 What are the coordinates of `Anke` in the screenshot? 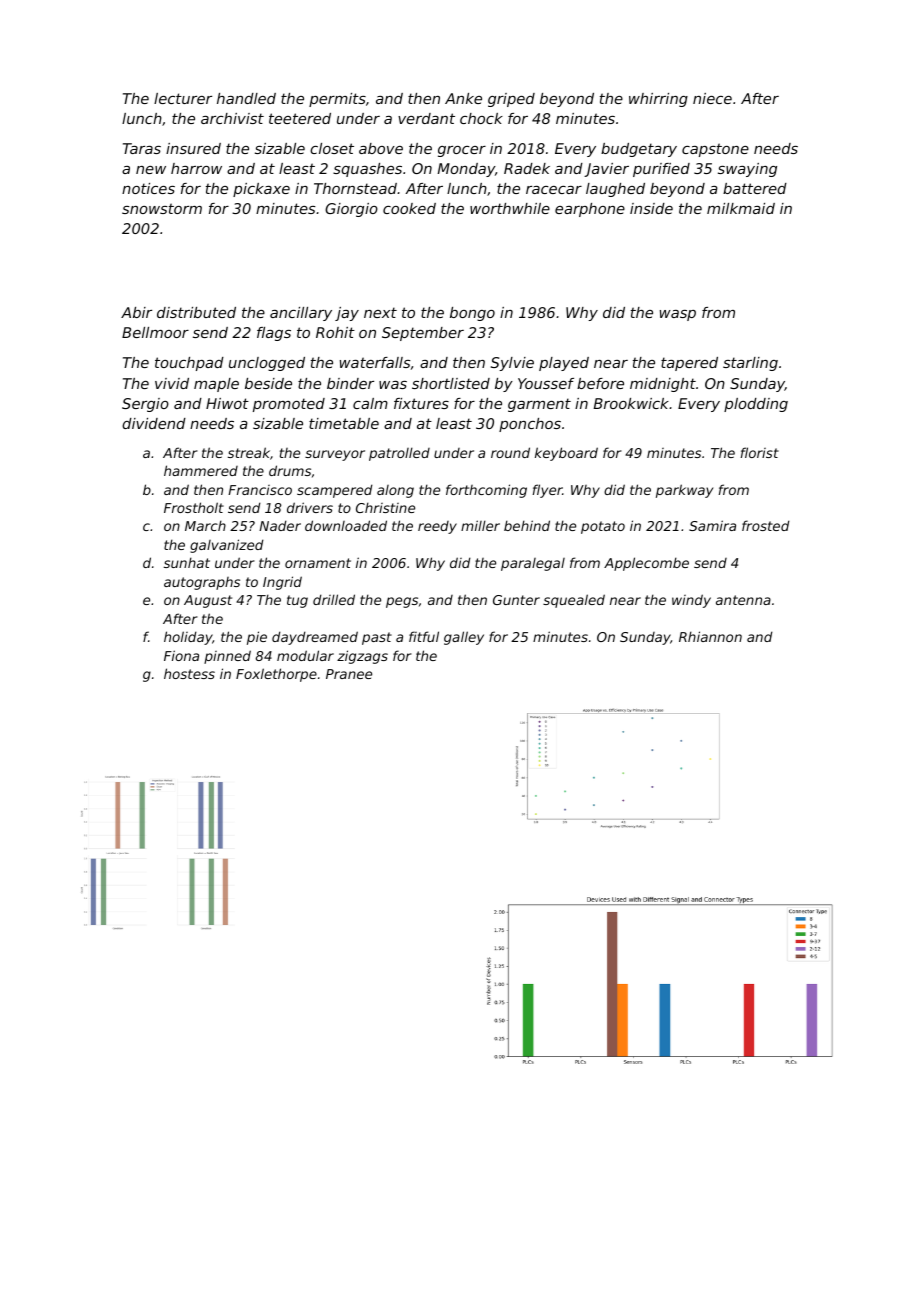 It's located at (463, 98).
